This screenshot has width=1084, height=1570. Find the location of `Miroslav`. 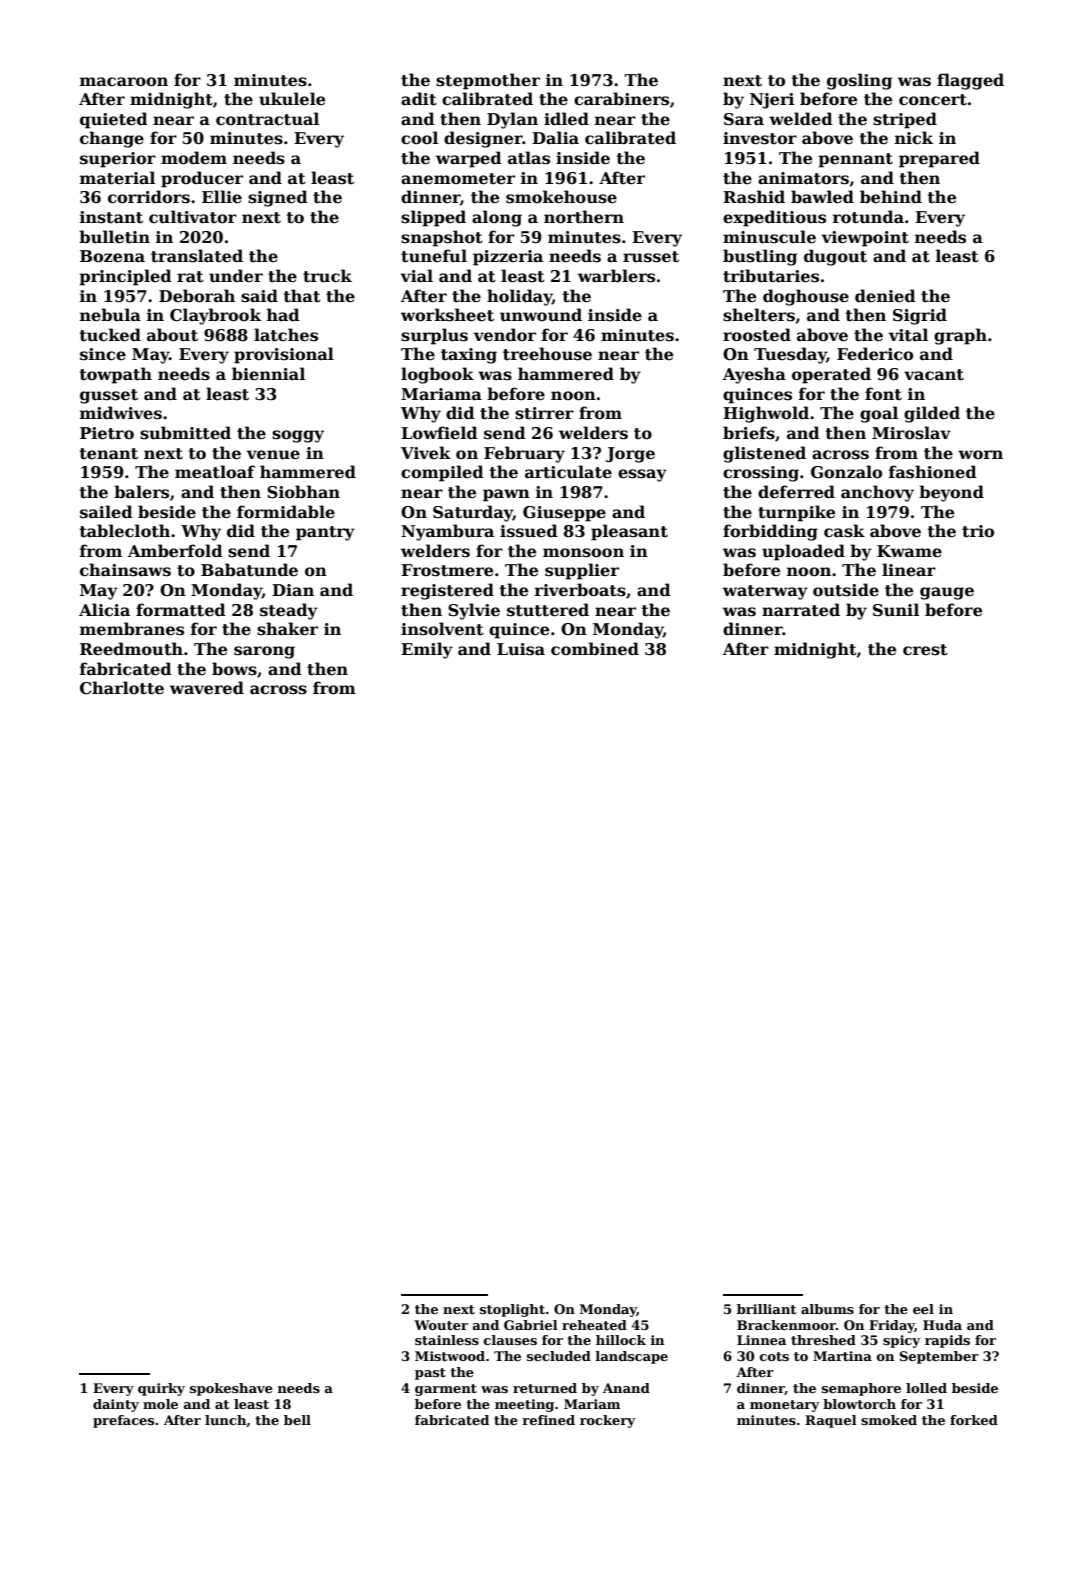

Miroslav is located at coordinates (911, 433).
